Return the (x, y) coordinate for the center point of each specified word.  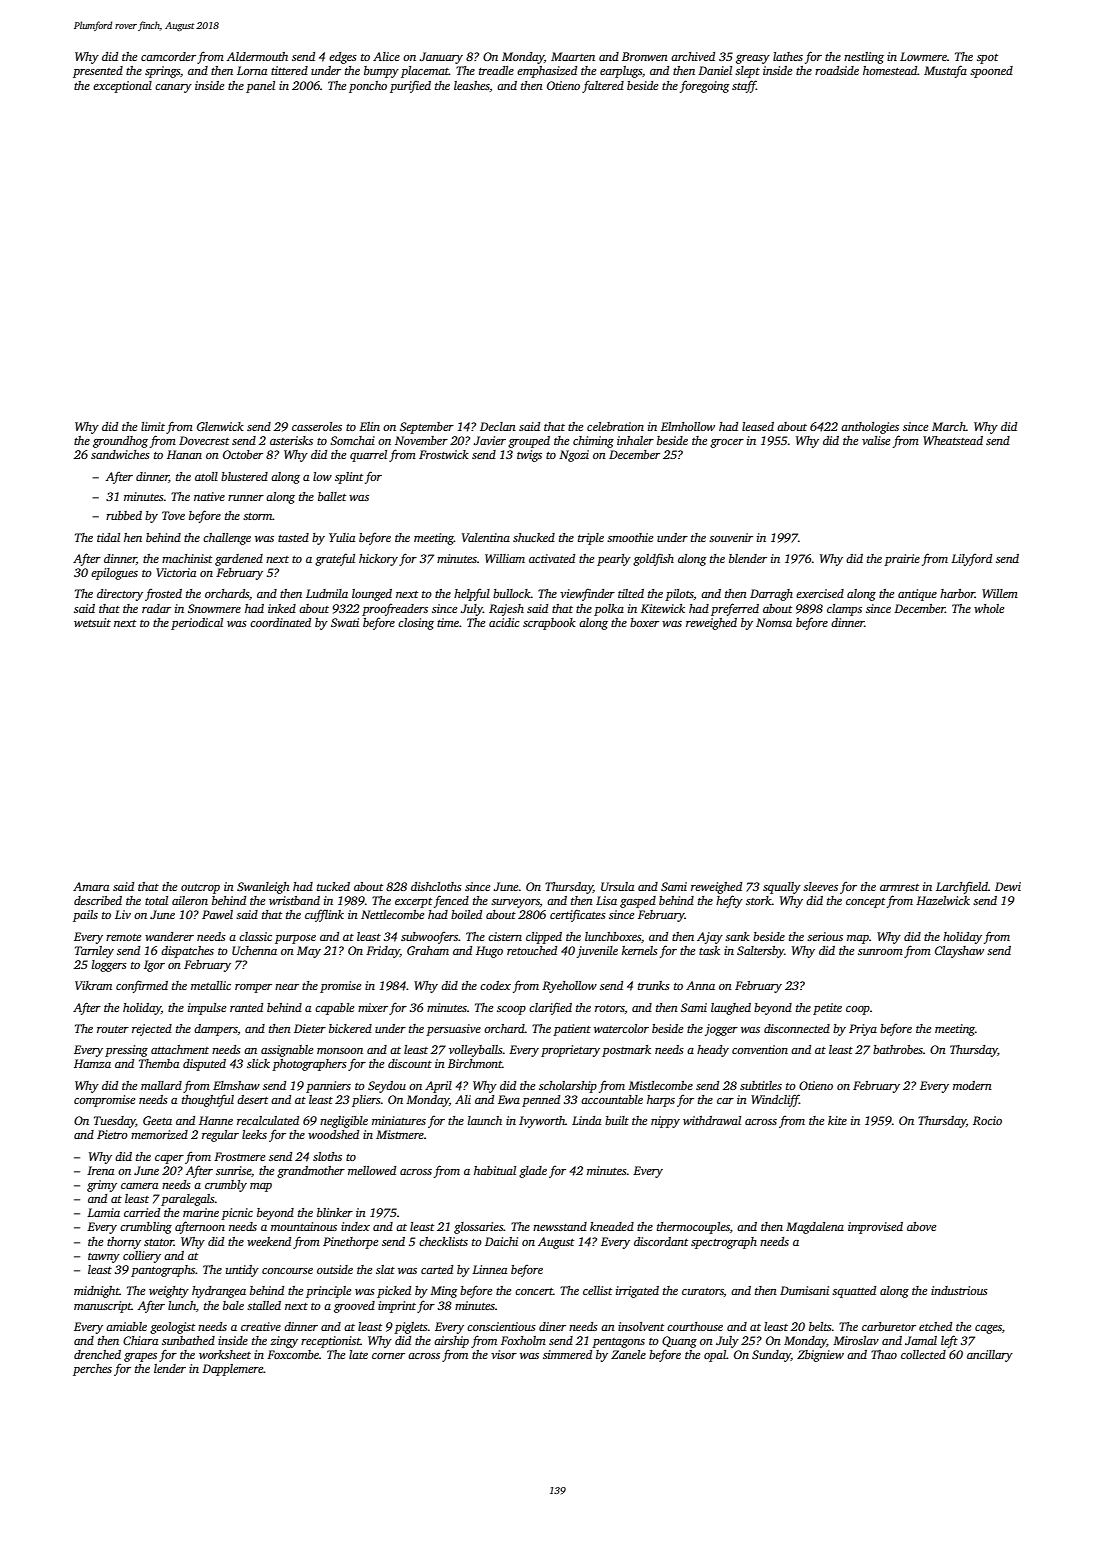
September (427, 428)
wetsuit (92, 622)
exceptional (122, 87)
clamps (844, 610)
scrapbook (549, 624)
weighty (169, 1292)
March (949, 426)
